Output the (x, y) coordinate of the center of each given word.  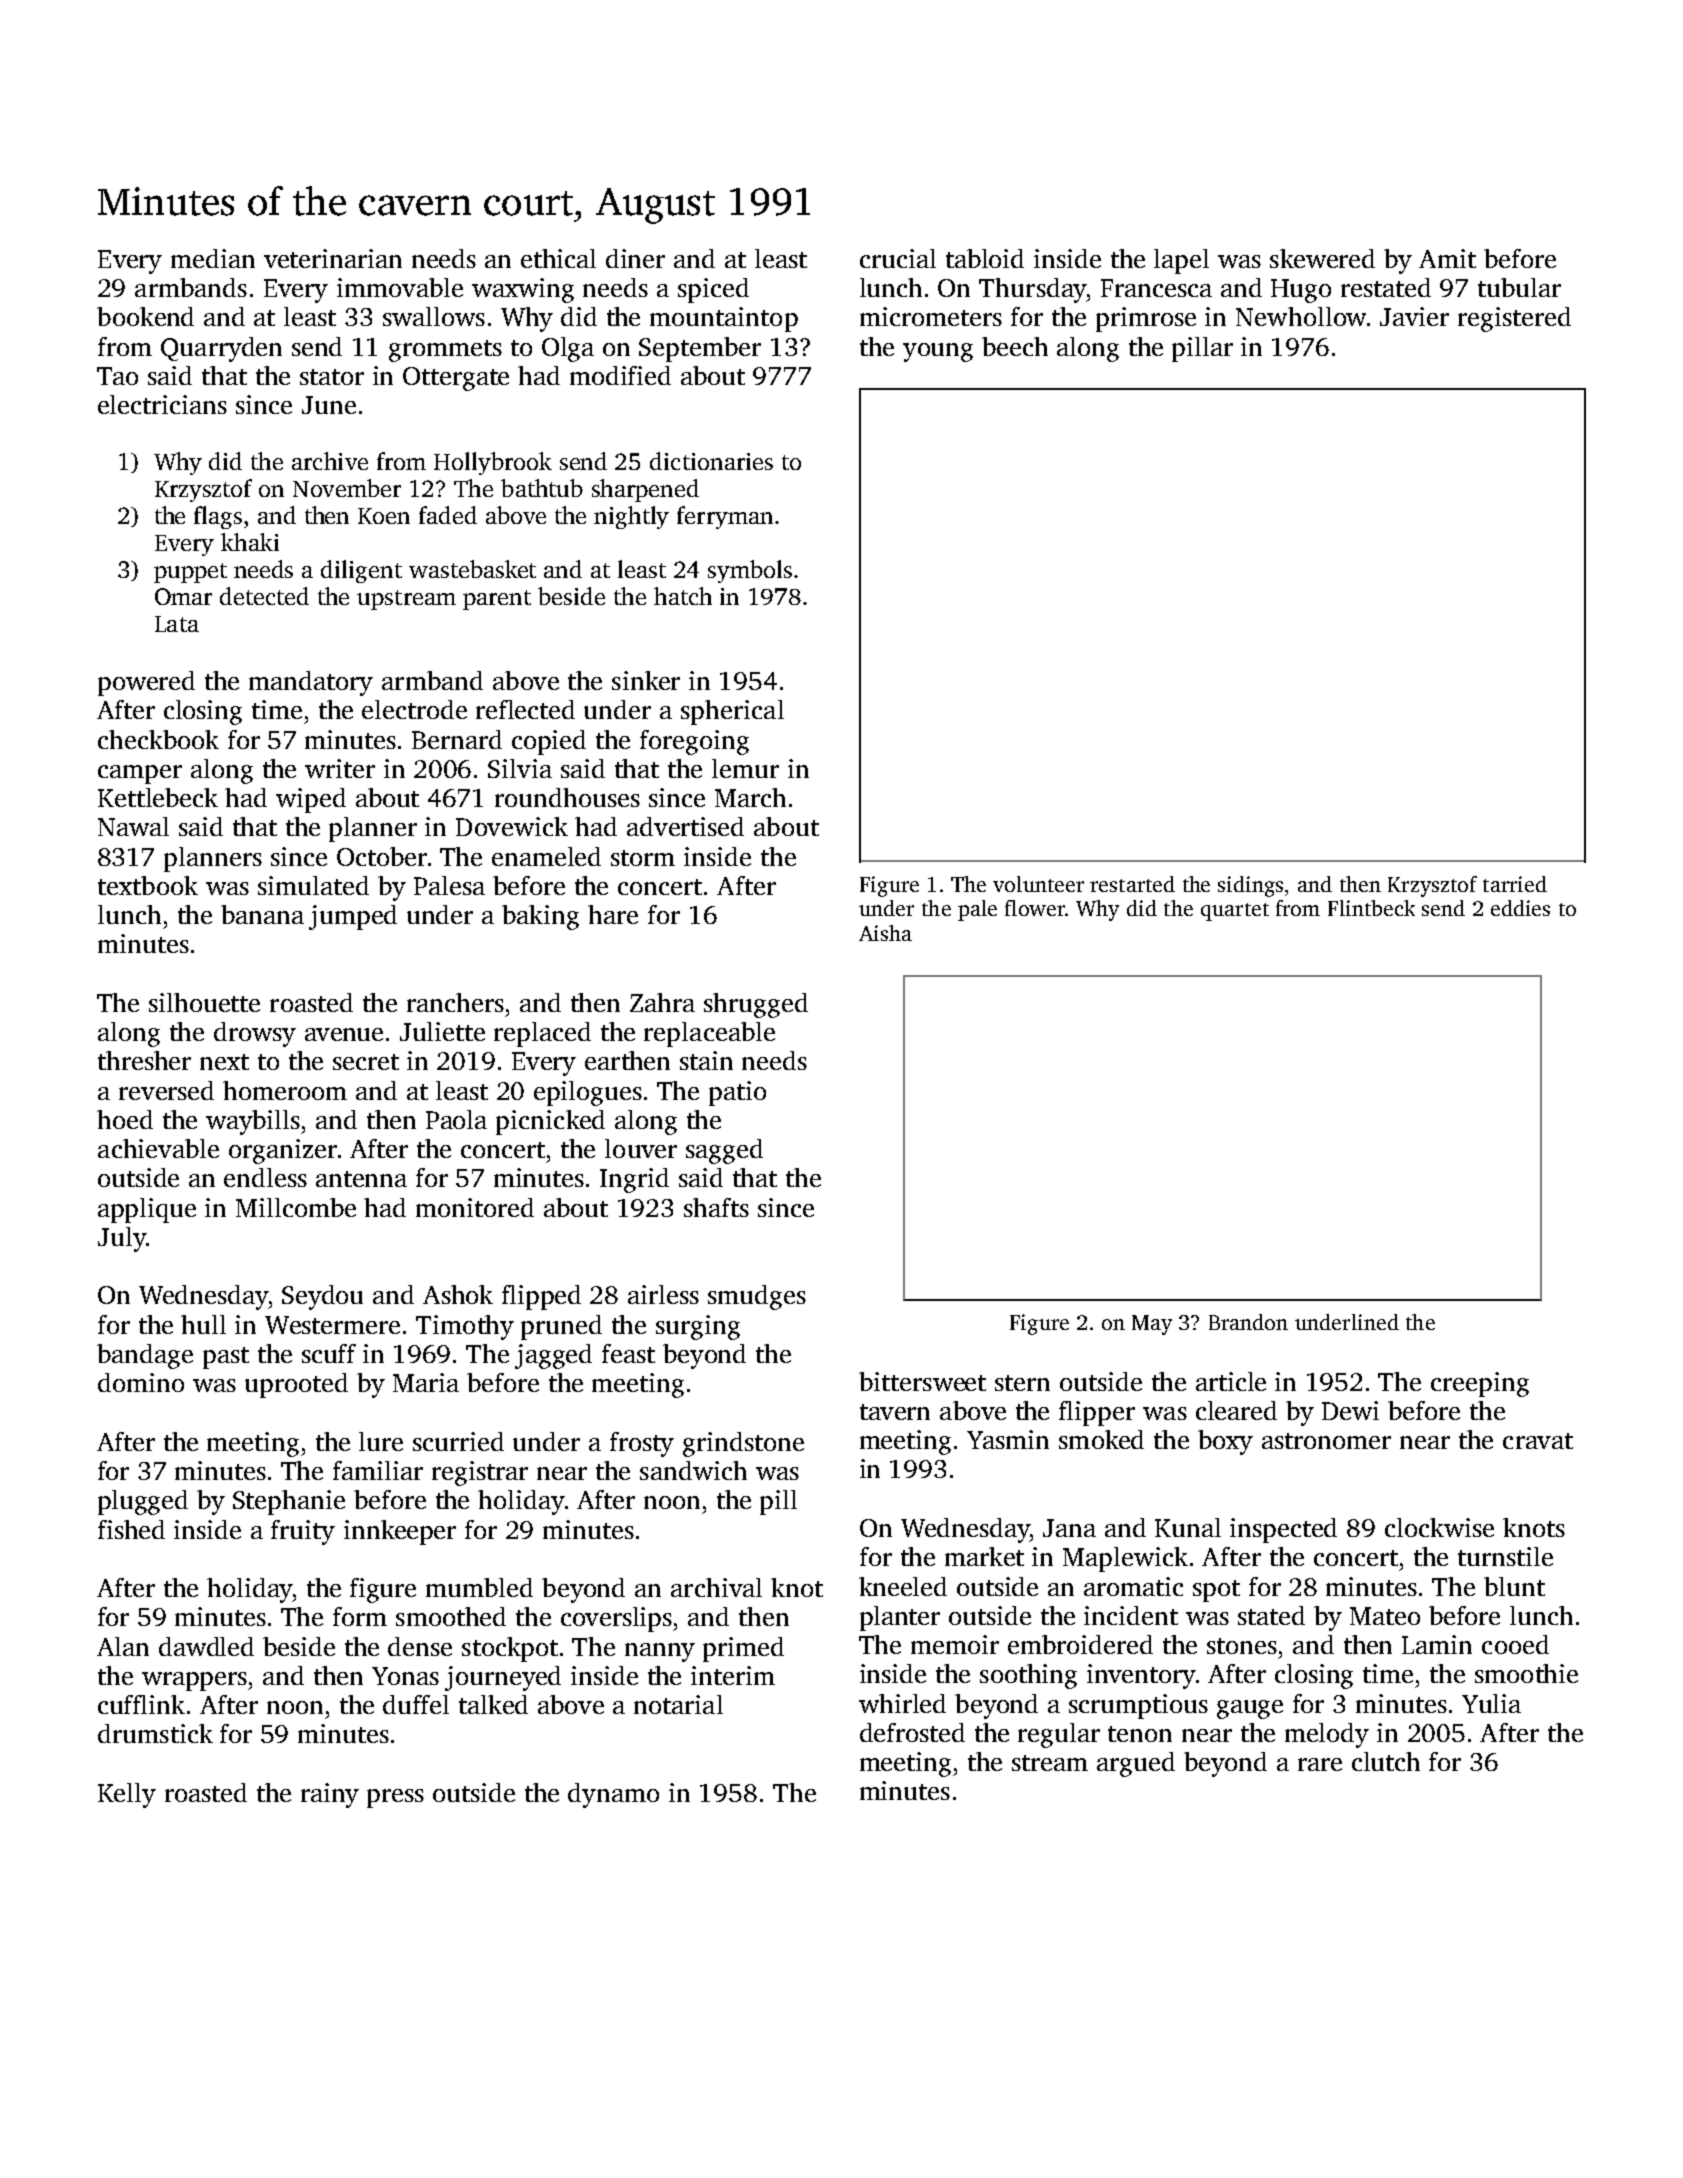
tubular (1519, 287)
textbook (148, 885)
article (1231, 1381)
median (213, 258)
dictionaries (711, 461)
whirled (902, 1703)
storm (643, 858)
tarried (1515, 884)
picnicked (550, 1122)
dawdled (206, 1646)
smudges (757, 1297)
